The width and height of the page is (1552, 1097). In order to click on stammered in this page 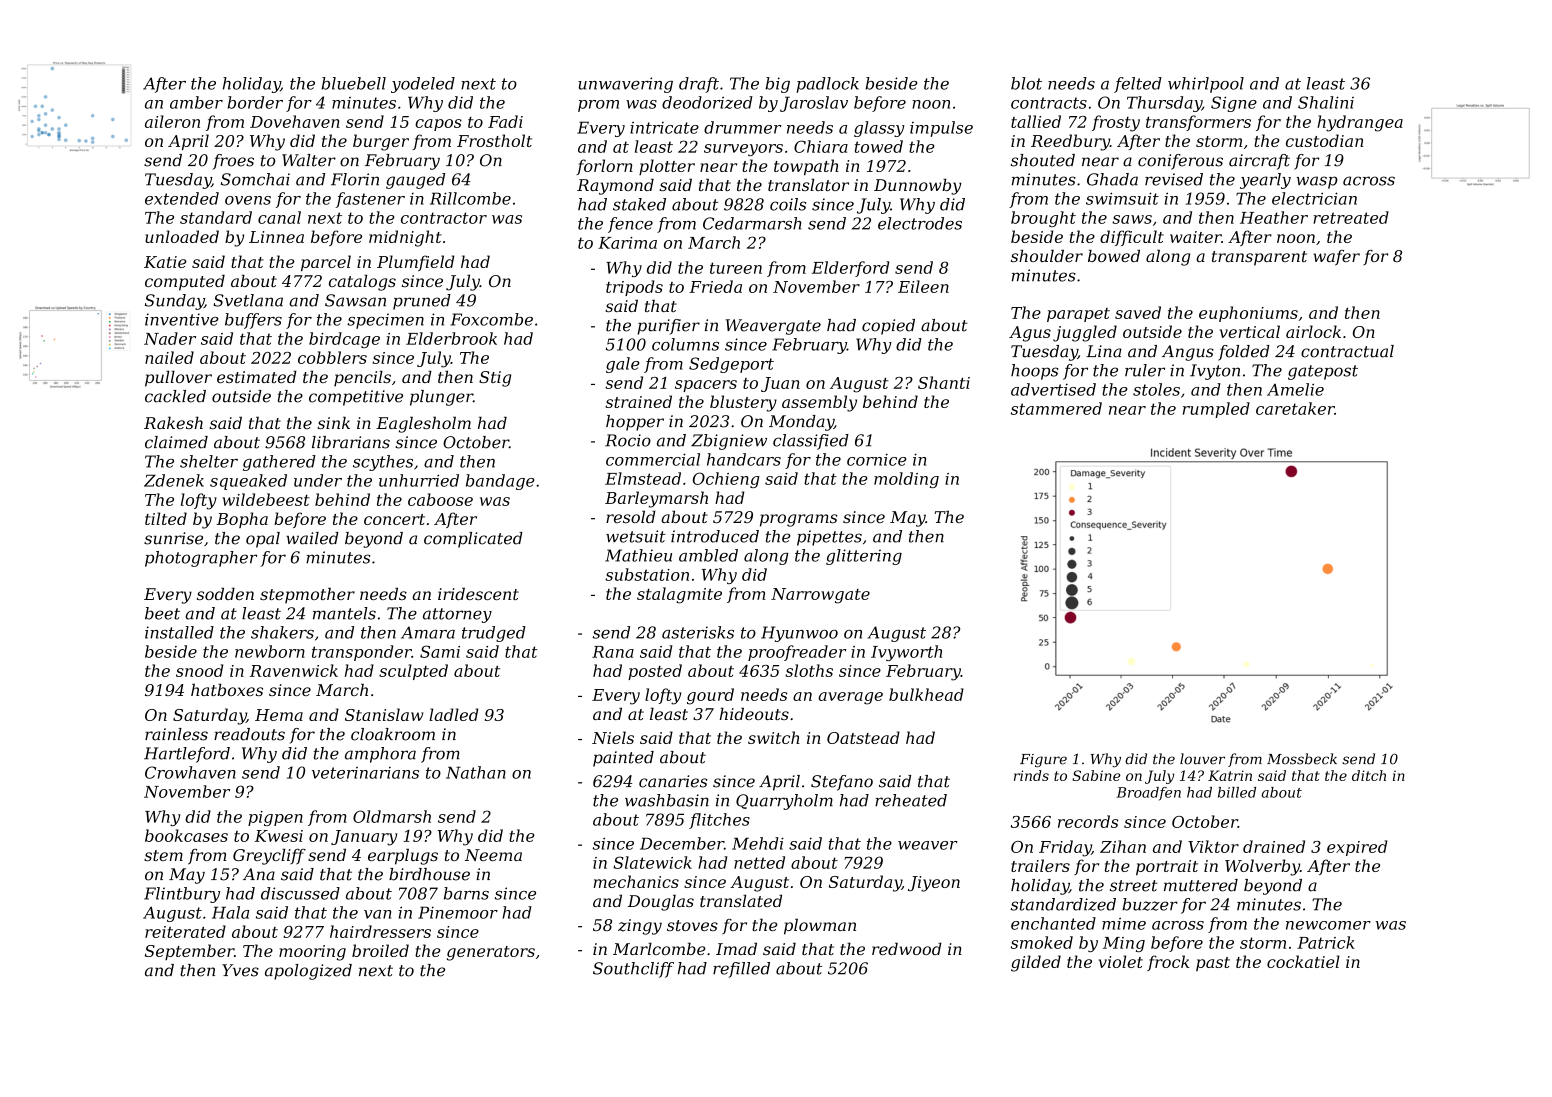, I will do `click(1056, 408)`.
